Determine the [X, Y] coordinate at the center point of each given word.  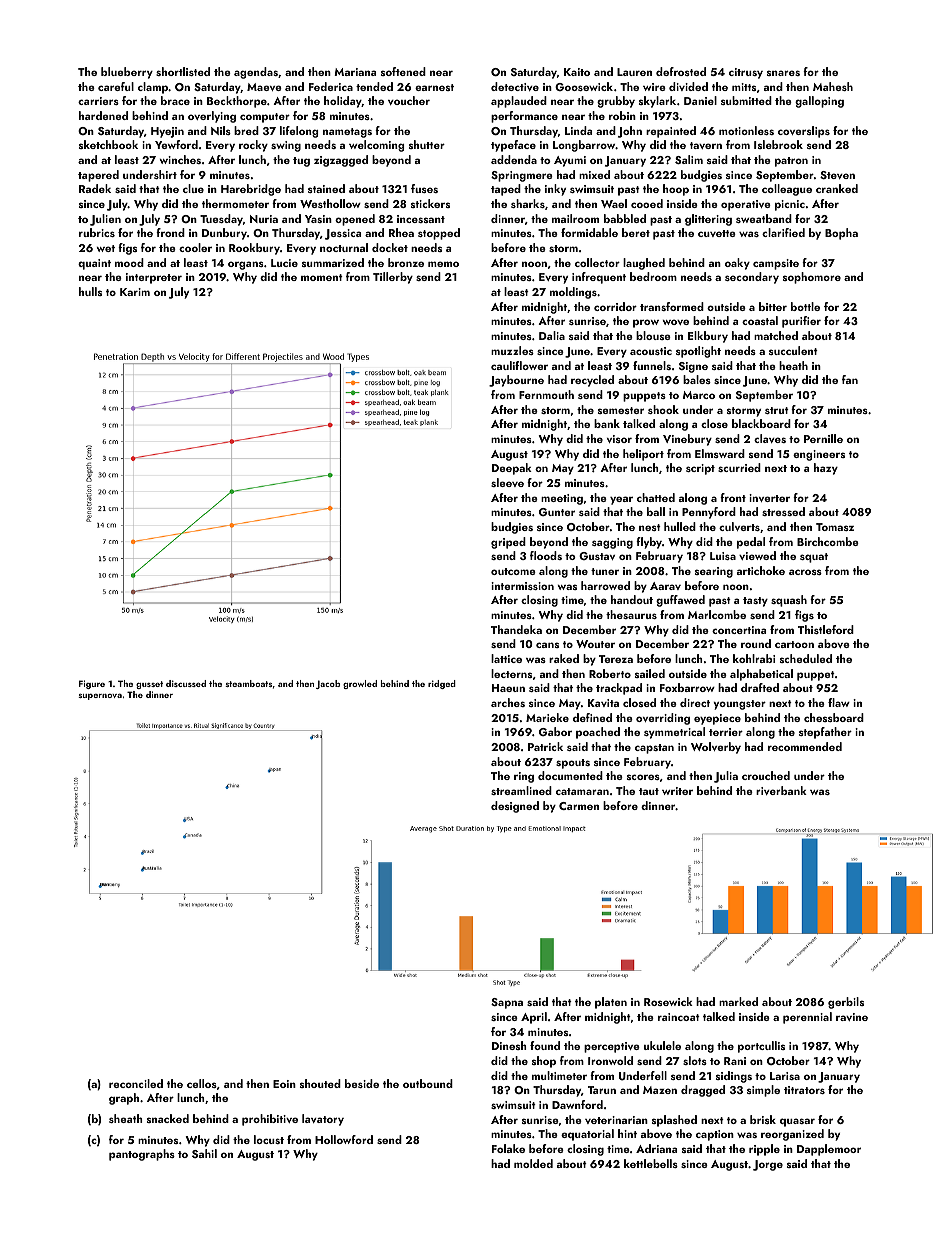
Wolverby [716, 748]
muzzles [512, 350]
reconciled [136, 1083]
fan [850, 379]
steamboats [248, 683]
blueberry [127, 73]
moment [322, 277]
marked [738, 1001]
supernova [100, 697]
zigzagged [341, 161]
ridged [442, 684]
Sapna [507, 1003]
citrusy [746, 73]
